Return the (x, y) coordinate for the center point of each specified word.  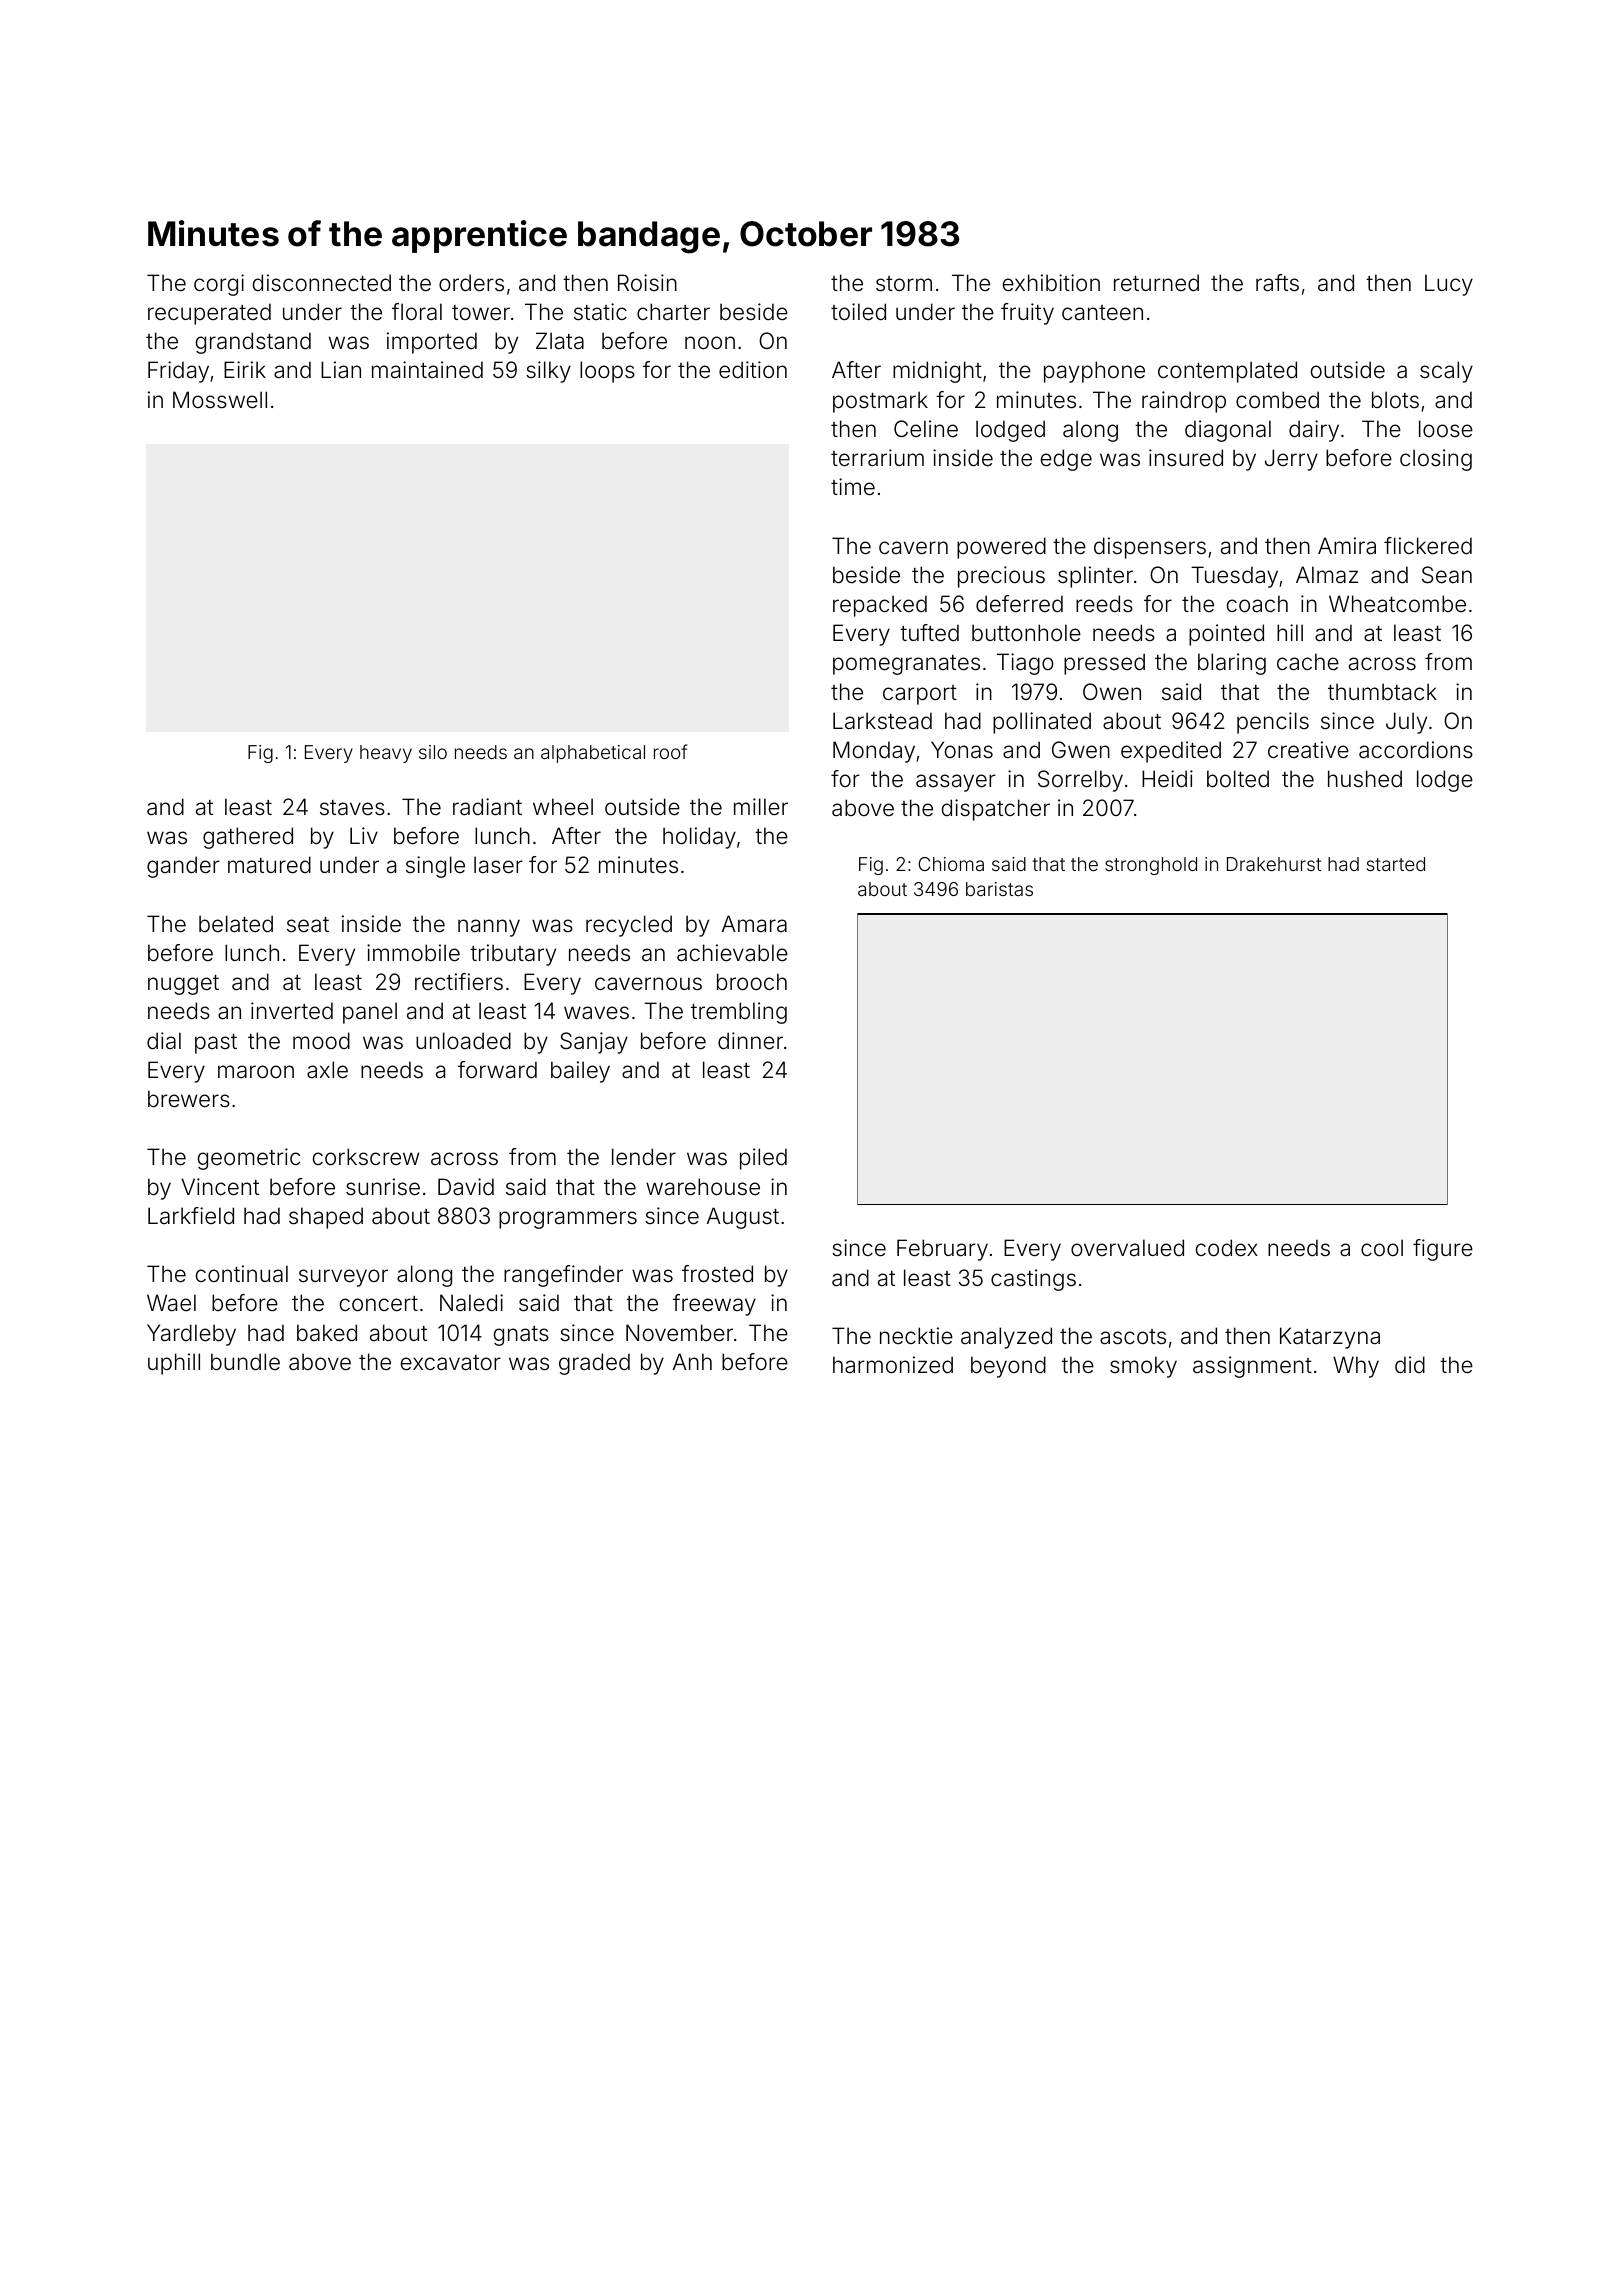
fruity (1027, 314)
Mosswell (220, 400)
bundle (245, 1362)
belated (236, 924)
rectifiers (459, 982)
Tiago (1025, 664)
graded (594, 1364)
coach (1257, 604)
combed (1277, 400)
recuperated (209, 314)
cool (1382, 1248)
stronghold (1151, 866)
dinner (750, 1041)
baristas (999, 889)
